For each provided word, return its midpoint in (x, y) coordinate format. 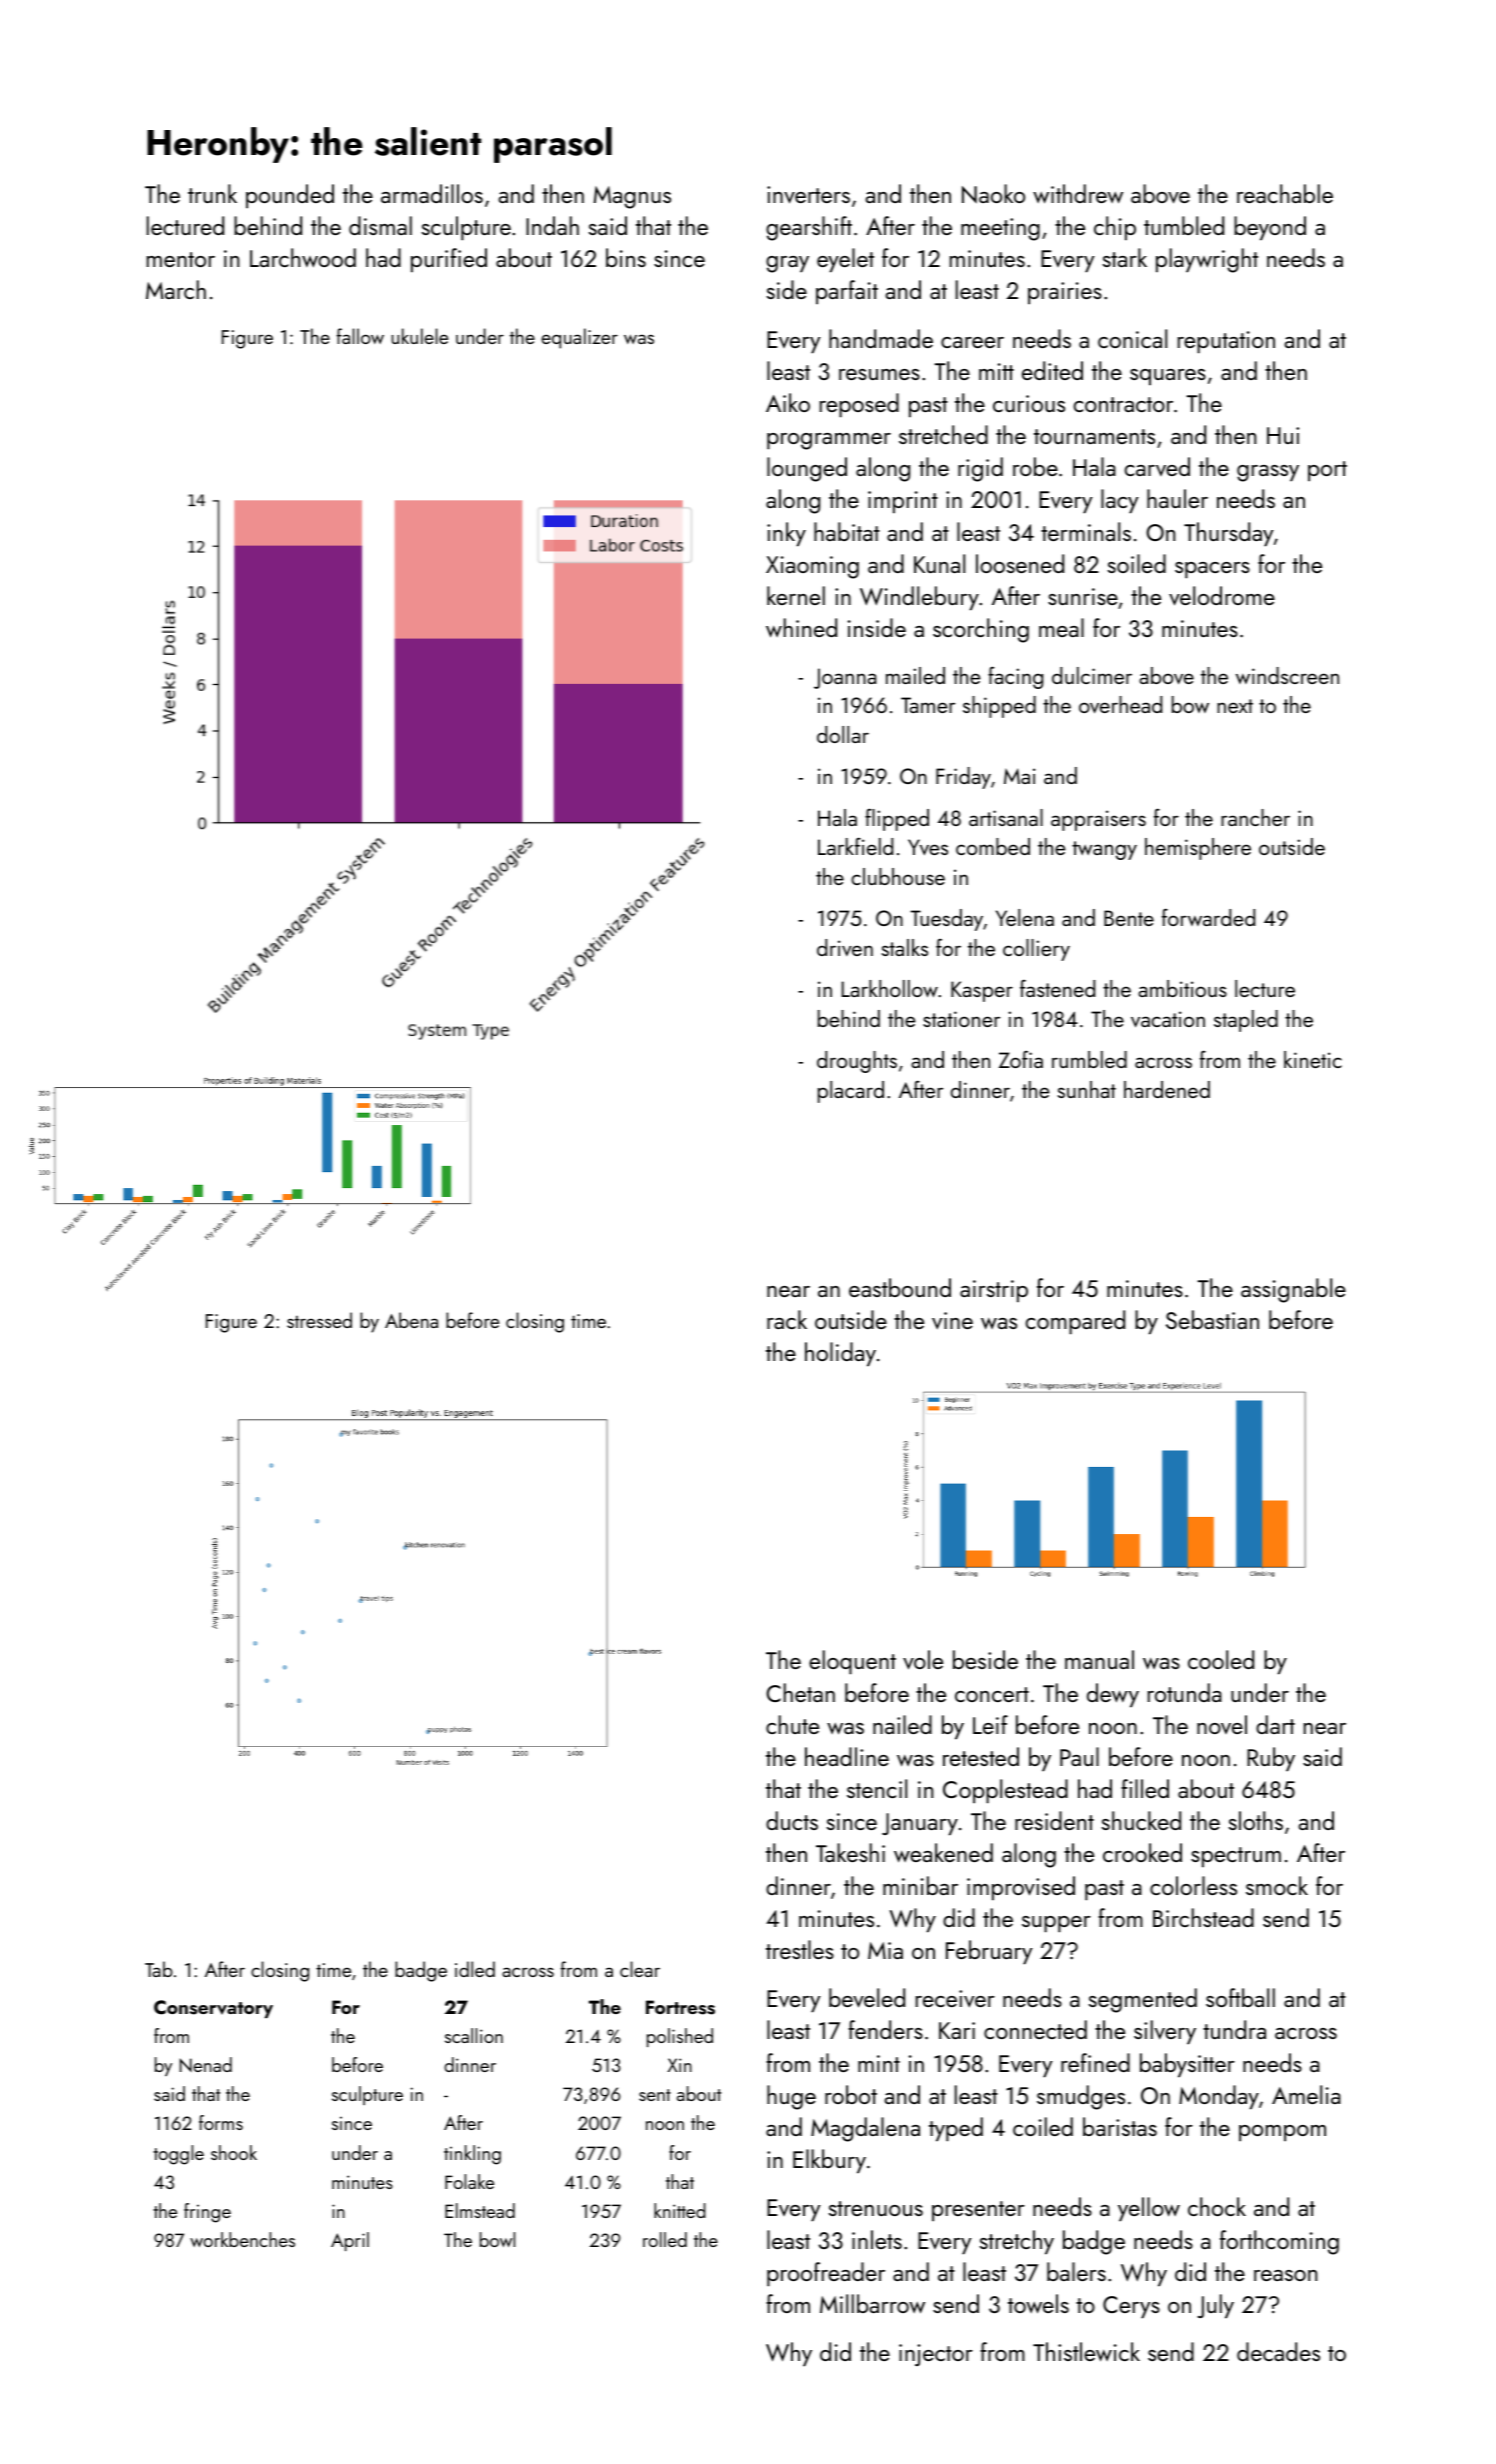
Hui (1283, 435)
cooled (1221, 1659)
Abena (411, 1320)
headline (847, 1756)
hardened (1167, 1089)
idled (475, 1969)
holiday (840, 1354)
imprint (903, 502)
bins (626, 257)
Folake (469, 2181)
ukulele (419, 336)
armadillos (432, 193)
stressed (319, 1320)
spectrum (1236, 1857)
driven (845, 947)
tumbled (1184, 225)
